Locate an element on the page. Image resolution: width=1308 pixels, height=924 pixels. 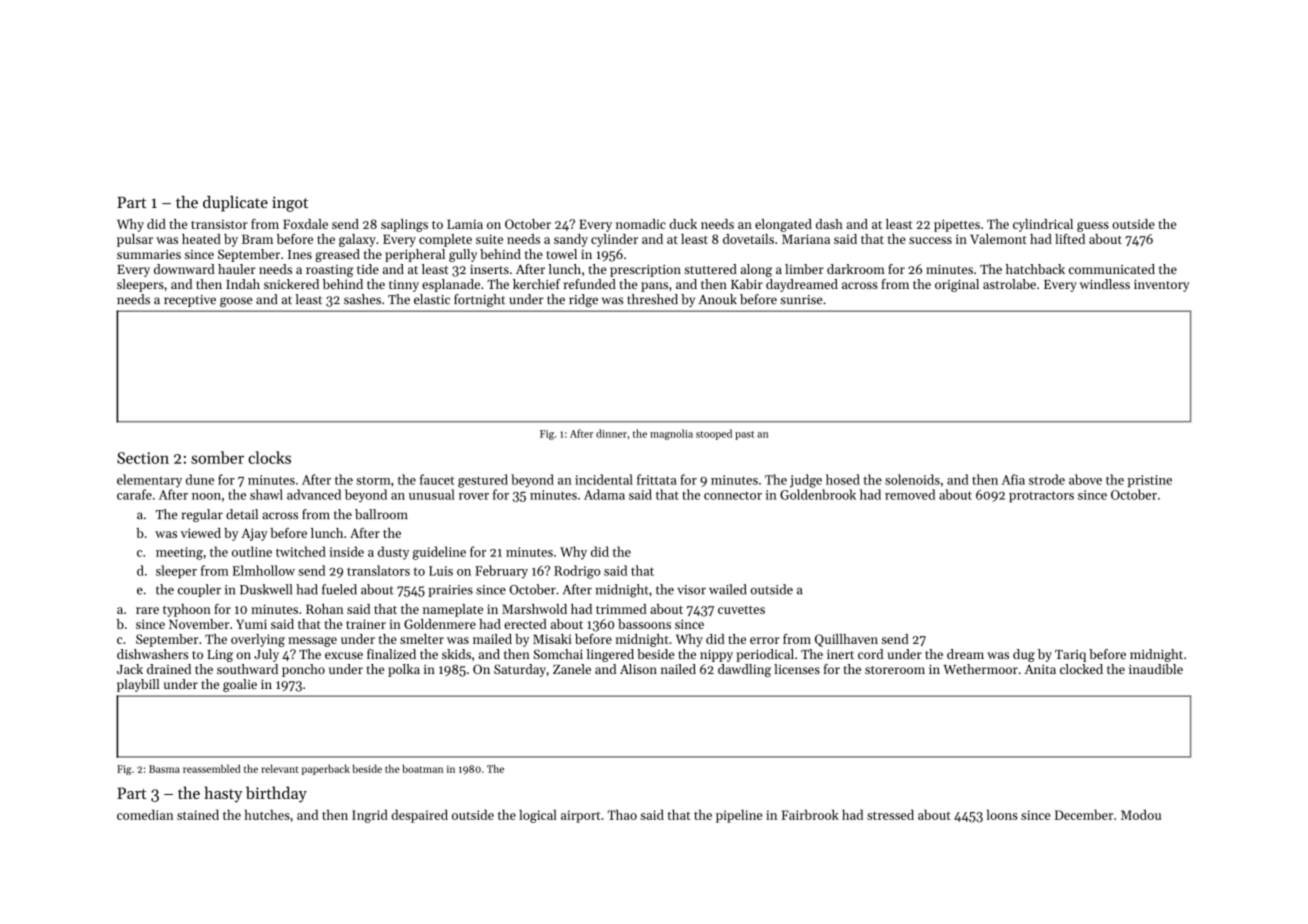
sunrise is located at coordinates (801, 300).
